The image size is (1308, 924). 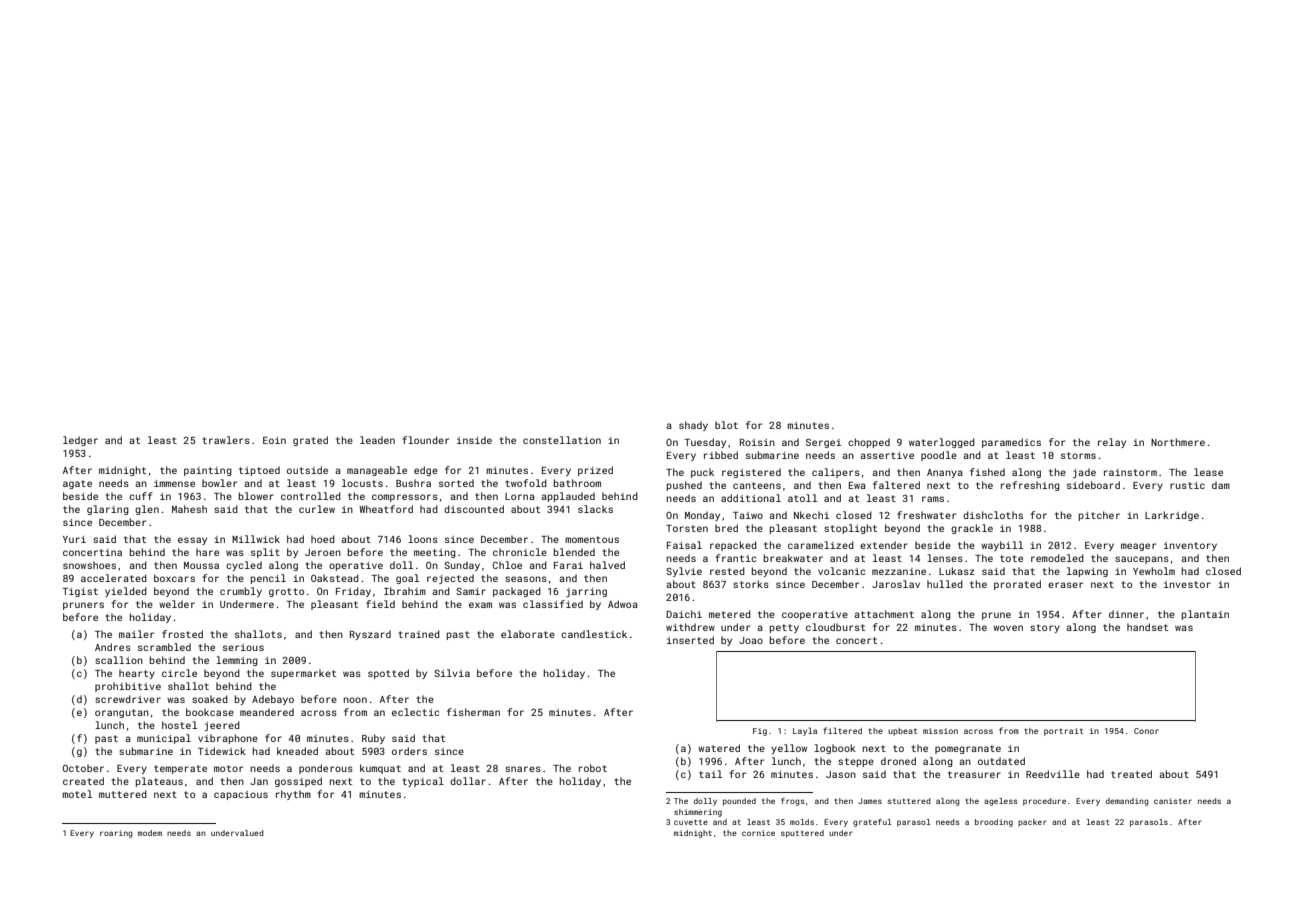 What do you see at coordinates (335, 578) in the page?
I see `Oakstead` at bounding box center [335, 578].
